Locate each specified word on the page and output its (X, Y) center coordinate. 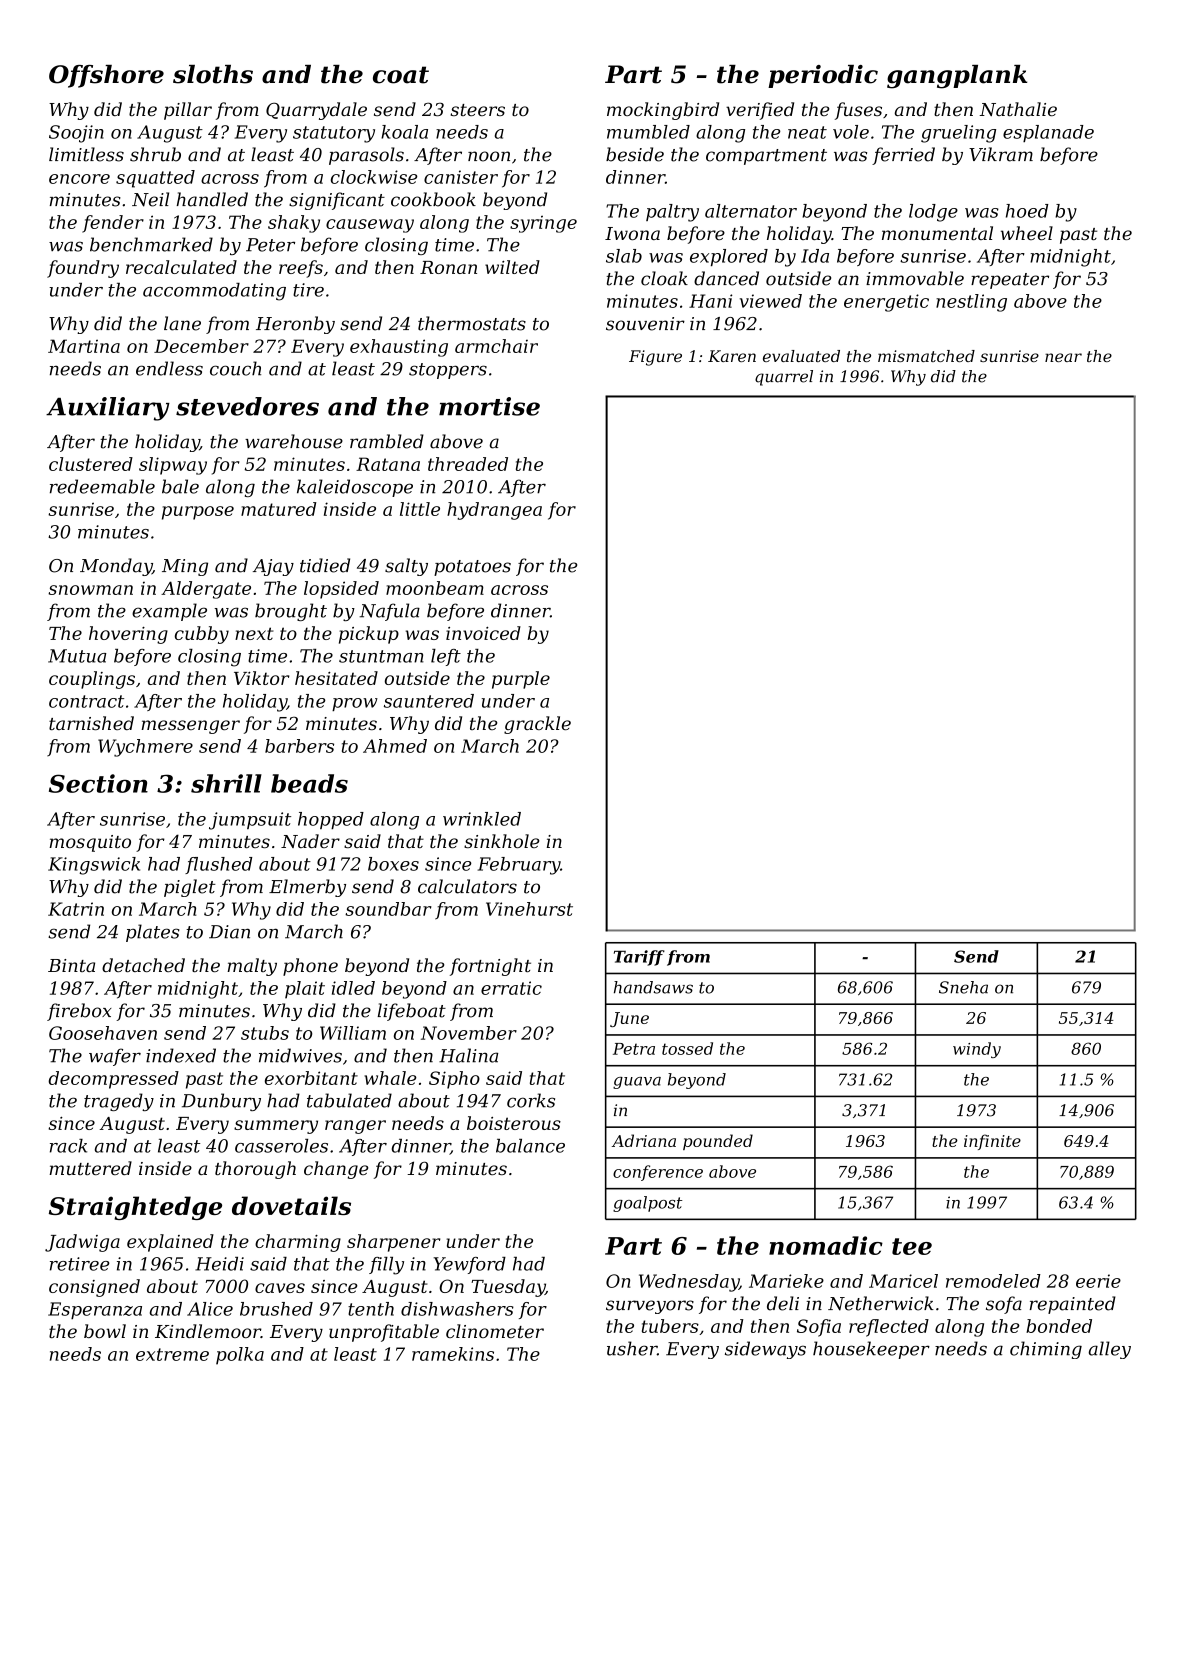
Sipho (454, 1080)
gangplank (957, 77)
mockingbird (663, 111)
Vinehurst (529, 909)
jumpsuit (250, 821)
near (1063, 357)
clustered (91, 464)
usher (632, 1348)
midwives (300, 1055)
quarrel (784, 378)
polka (240, 1356)
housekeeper (871, 1350)
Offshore (106, 76)
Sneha (963, 987)
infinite (992, 1142)
